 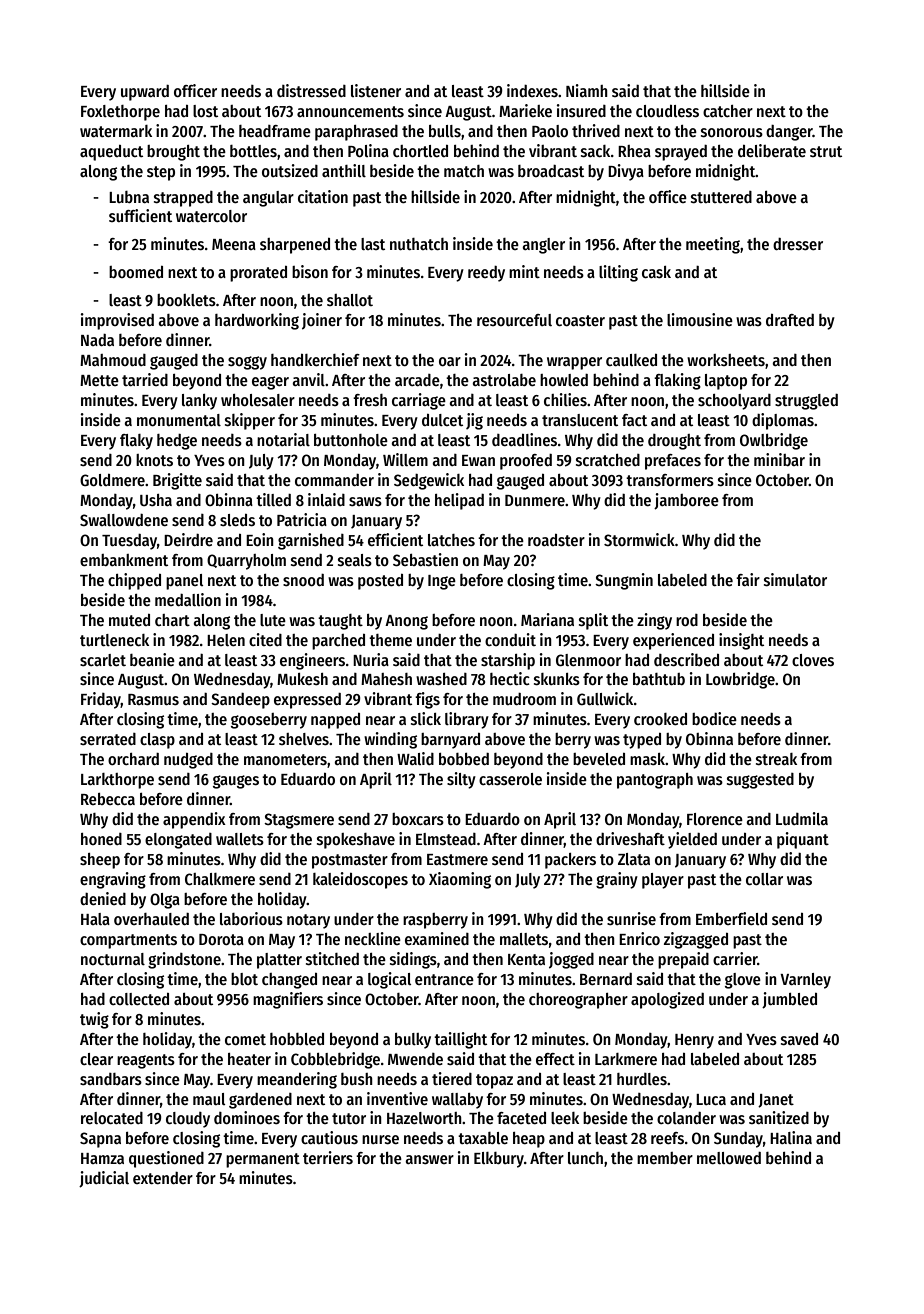 I want to click on crooked, so click(x=660, y=719).
